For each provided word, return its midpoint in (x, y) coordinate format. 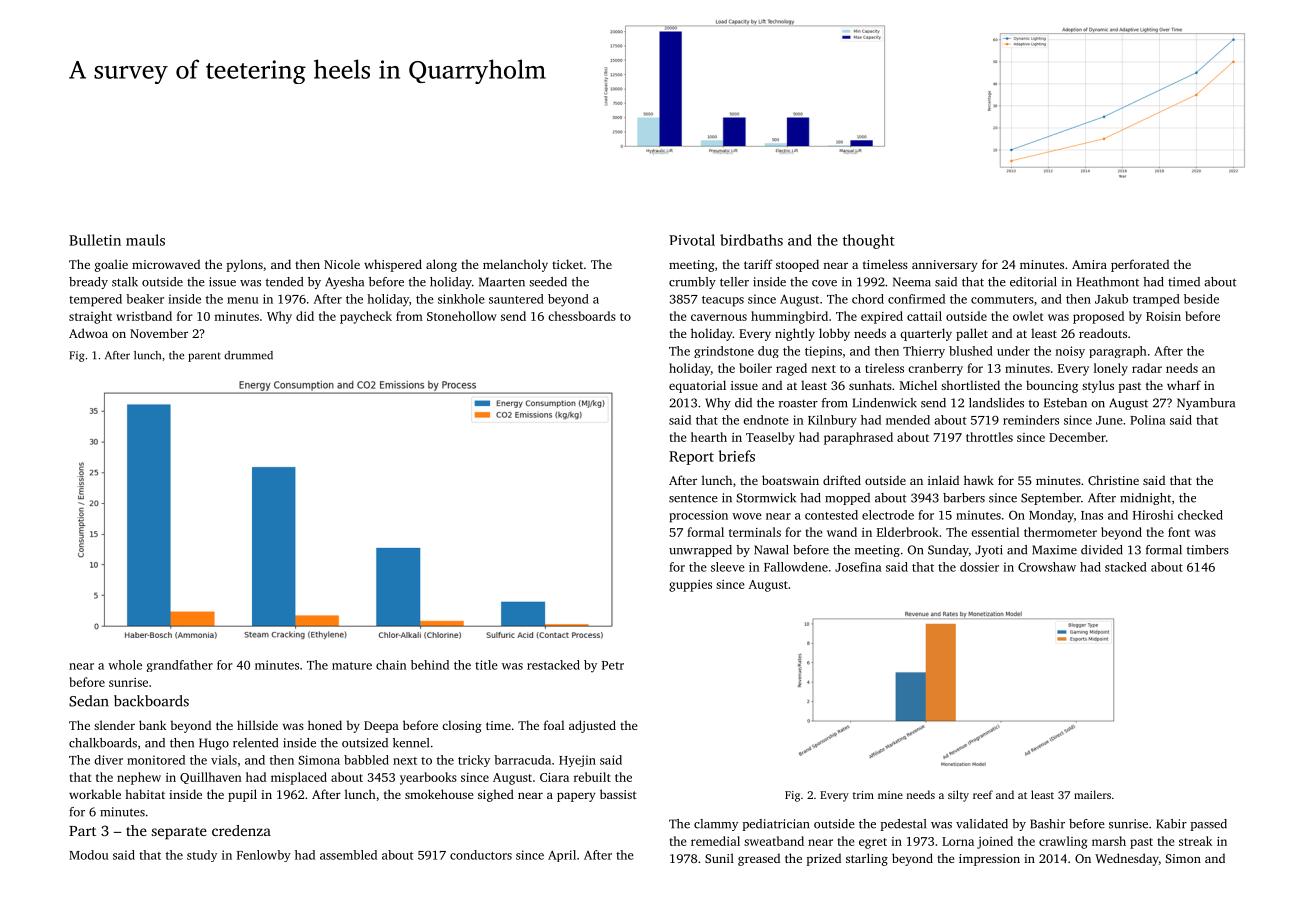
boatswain (790, 480)
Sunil (719, 858)
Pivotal (692, 240)
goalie (111, 265)
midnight (1145, 499)
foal (554, 725)
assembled (348, 855)
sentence (693, 498)
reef (983, 794)
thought (869, 241)
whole (125, 665)
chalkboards (103, 743)
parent (204, 357)
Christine (1113, 480)
